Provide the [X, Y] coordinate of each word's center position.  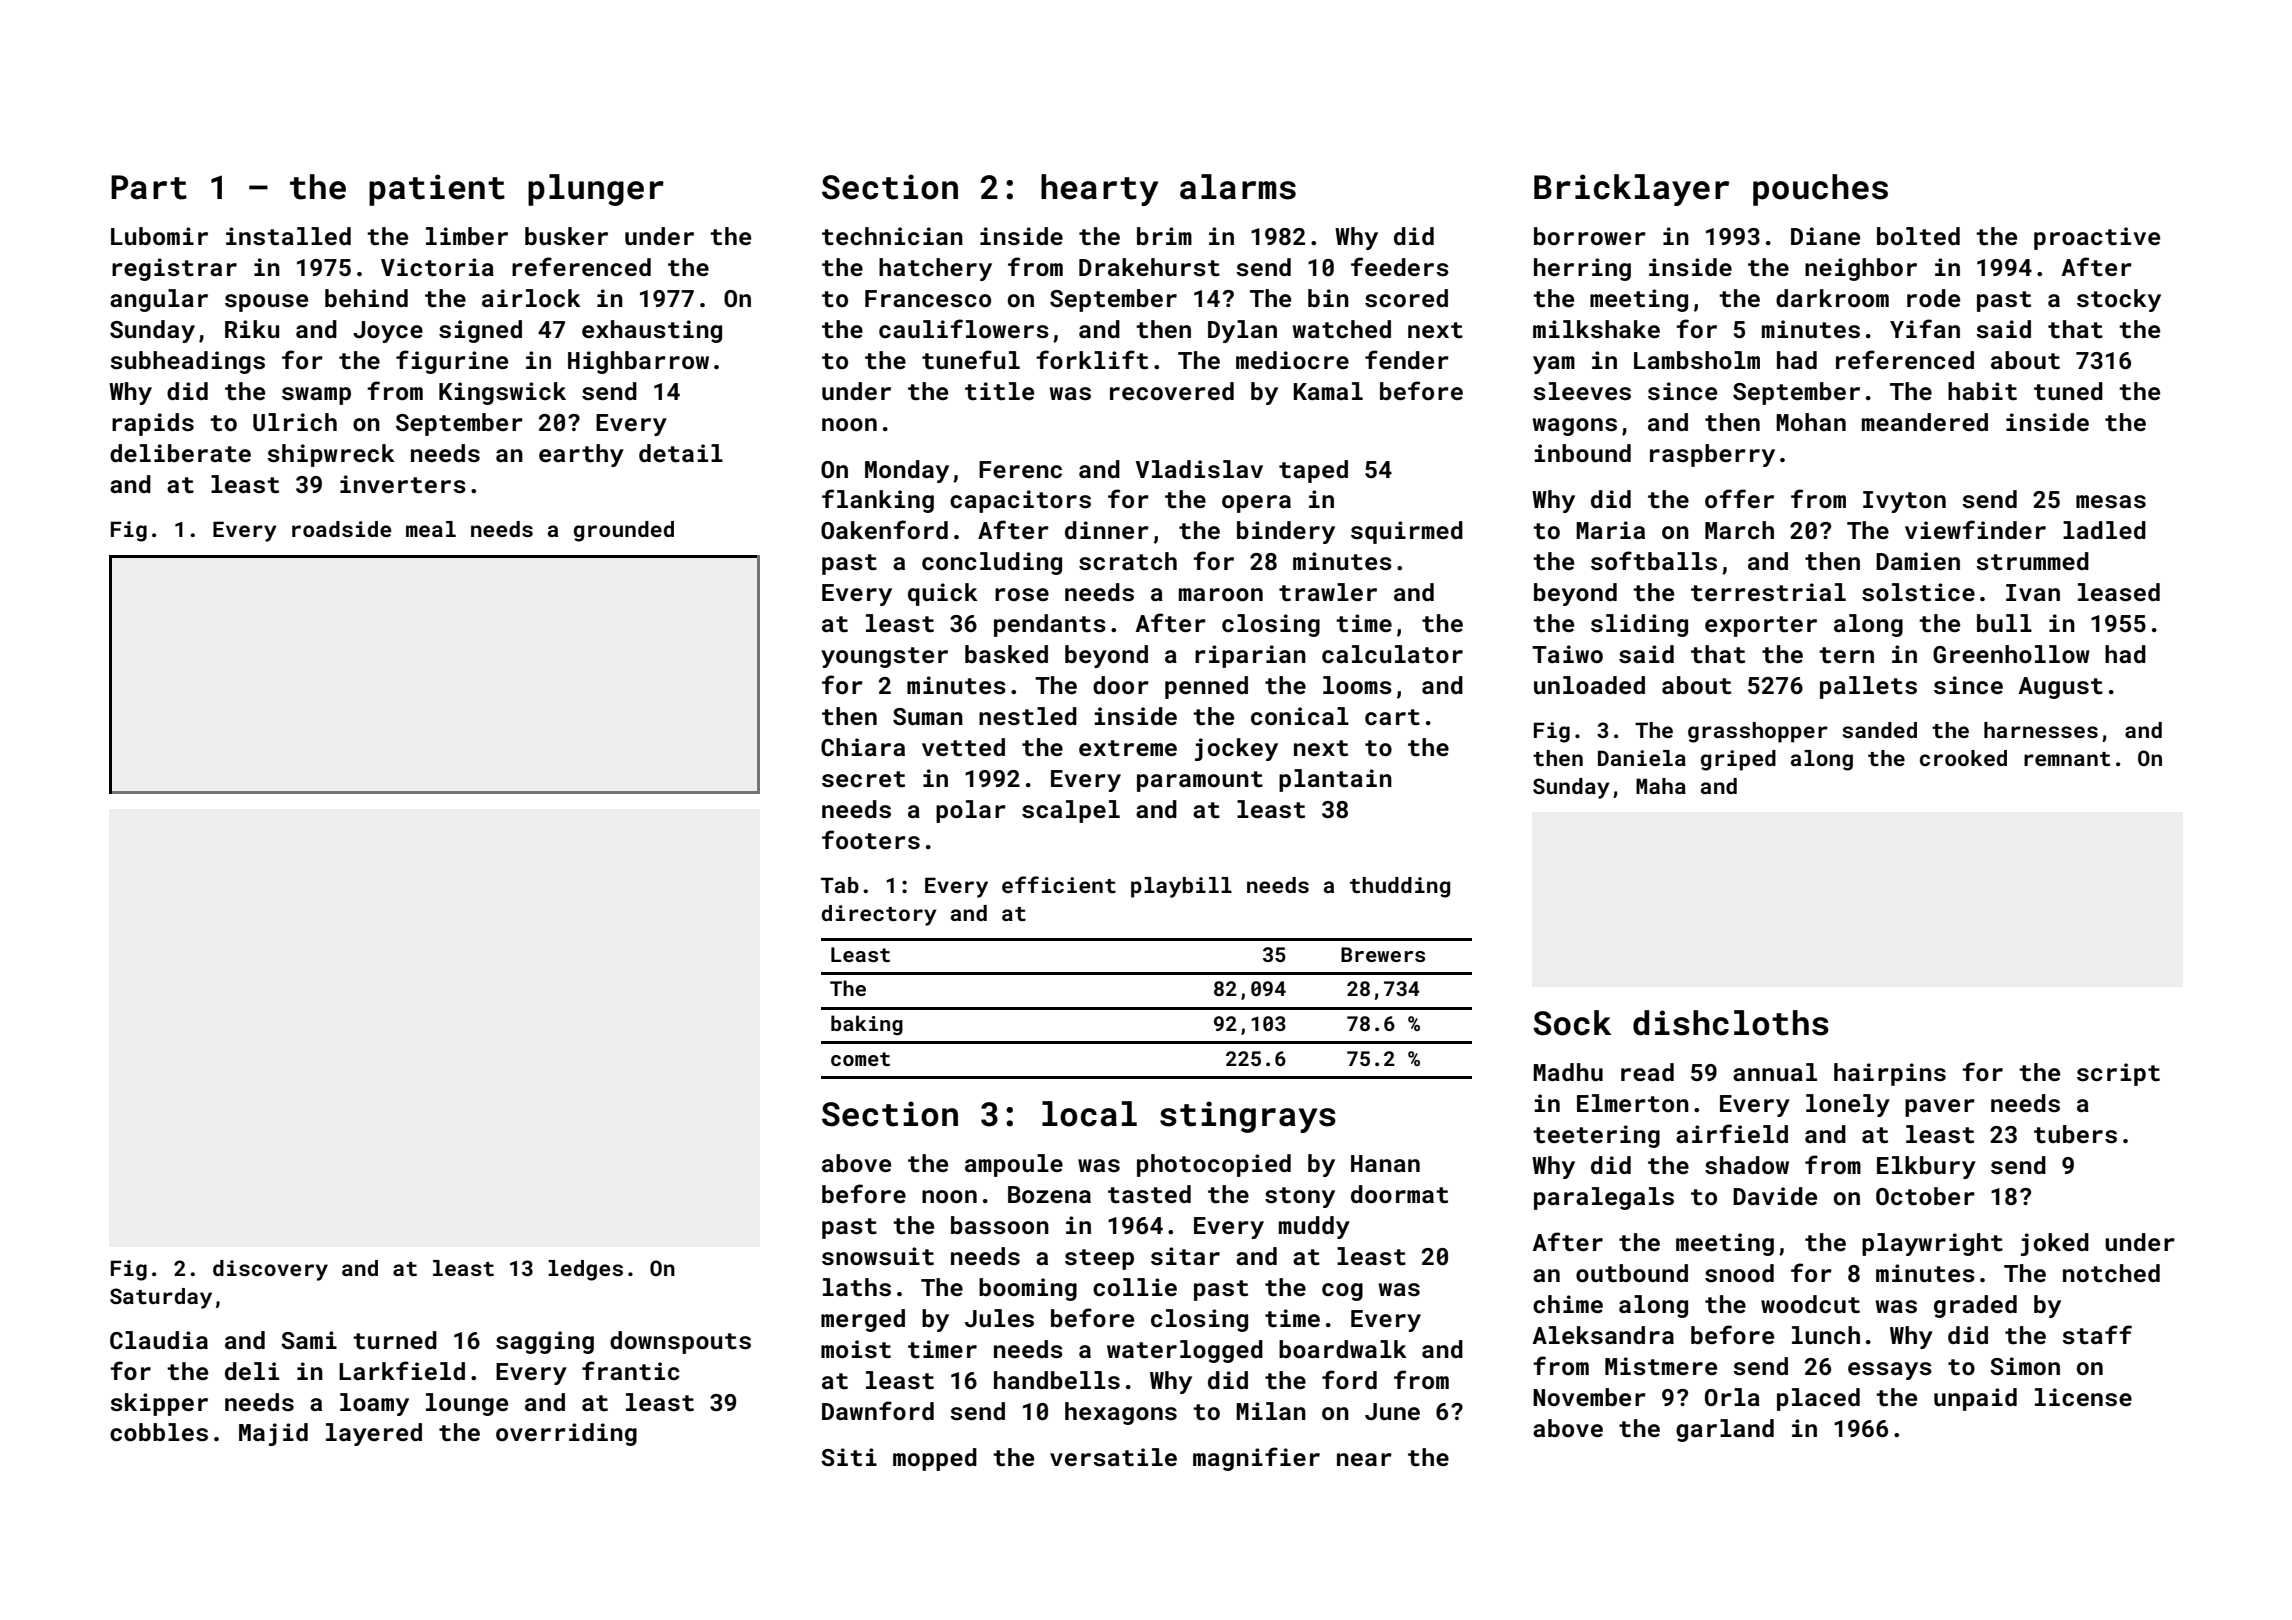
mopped [935, 1459]
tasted [1149, 1194]
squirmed [1407, 532]
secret [863, 779]
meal [431, 529]
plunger [596, 190]
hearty [1099, 190]
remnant [2067, 759]
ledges [585, 1270]
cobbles [159, 1432]
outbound [1632, 1273]
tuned [2068, 391]
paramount [1200, 781]
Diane [1825, 236]
